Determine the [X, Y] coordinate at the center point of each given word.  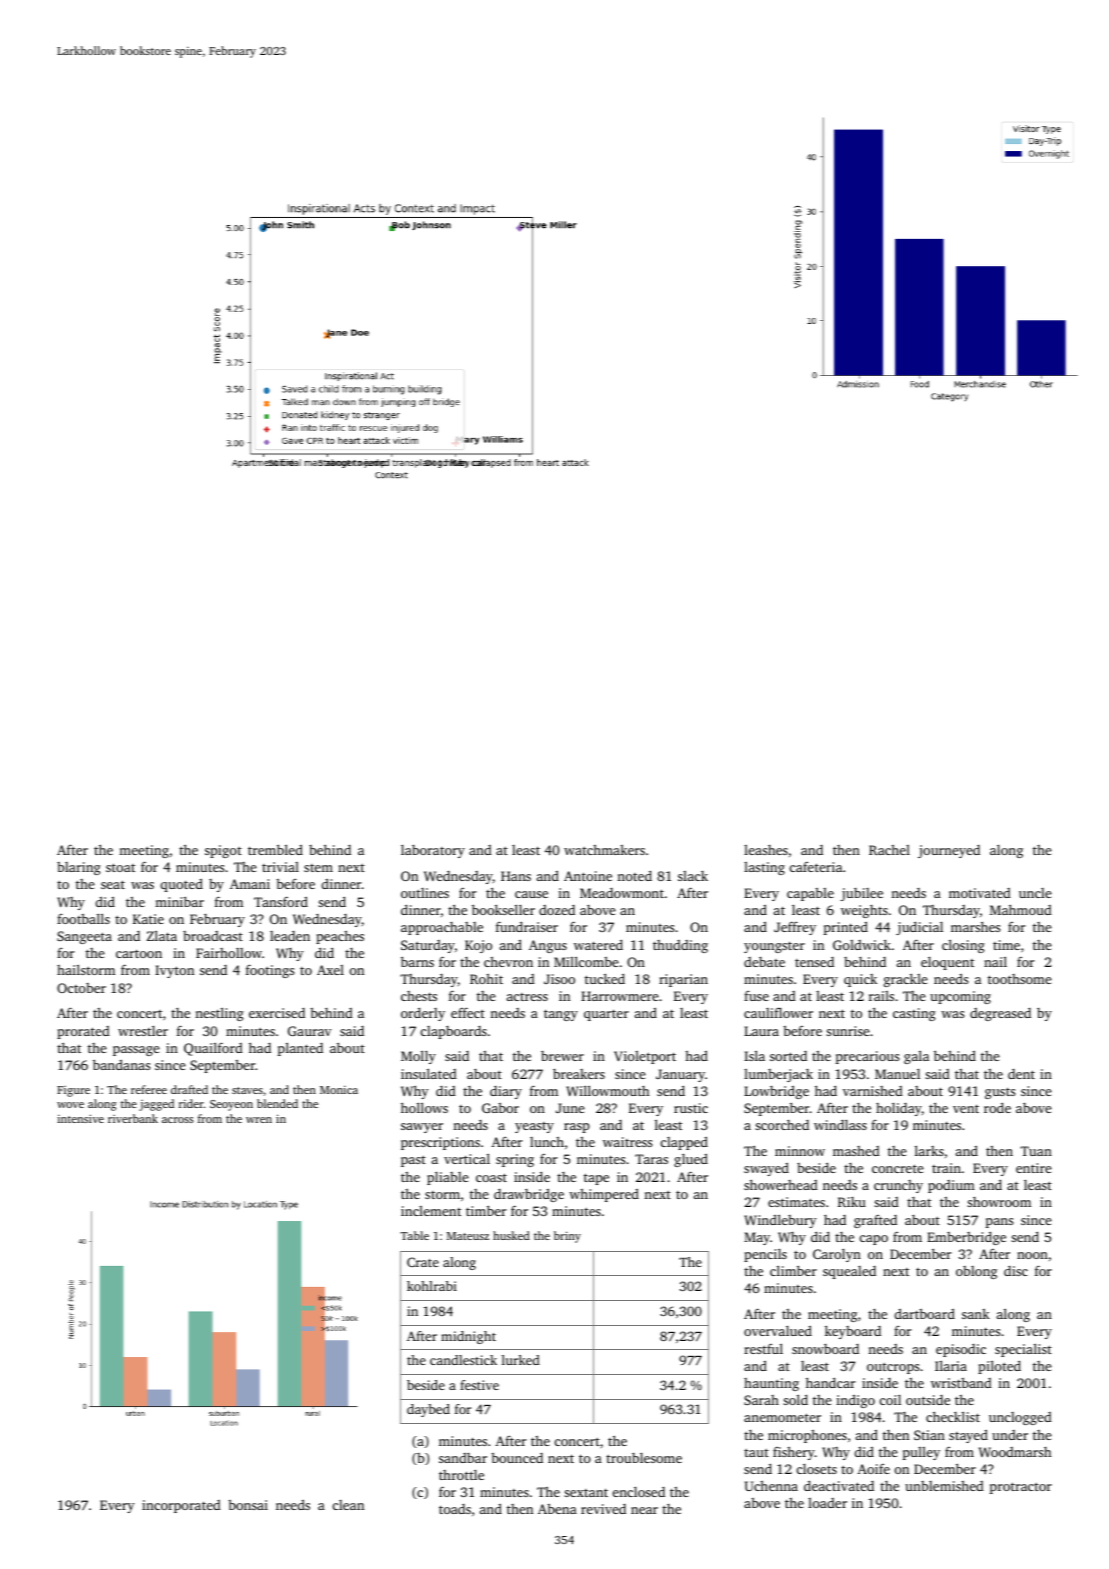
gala [916, 1057]
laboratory [433, 851]
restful [763, 1348]
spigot [223, 851]
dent [1021, 1074]
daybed [428, 1410]
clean [348, 1505]
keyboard [853, 1332]
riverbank [133, 1118]
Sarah [761, 1400]
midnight [468, 1337]
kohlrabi [432, 1286]
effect [468, 1012]
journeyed [949, 851]
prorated [83, 1032]
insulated [429, 1073]
